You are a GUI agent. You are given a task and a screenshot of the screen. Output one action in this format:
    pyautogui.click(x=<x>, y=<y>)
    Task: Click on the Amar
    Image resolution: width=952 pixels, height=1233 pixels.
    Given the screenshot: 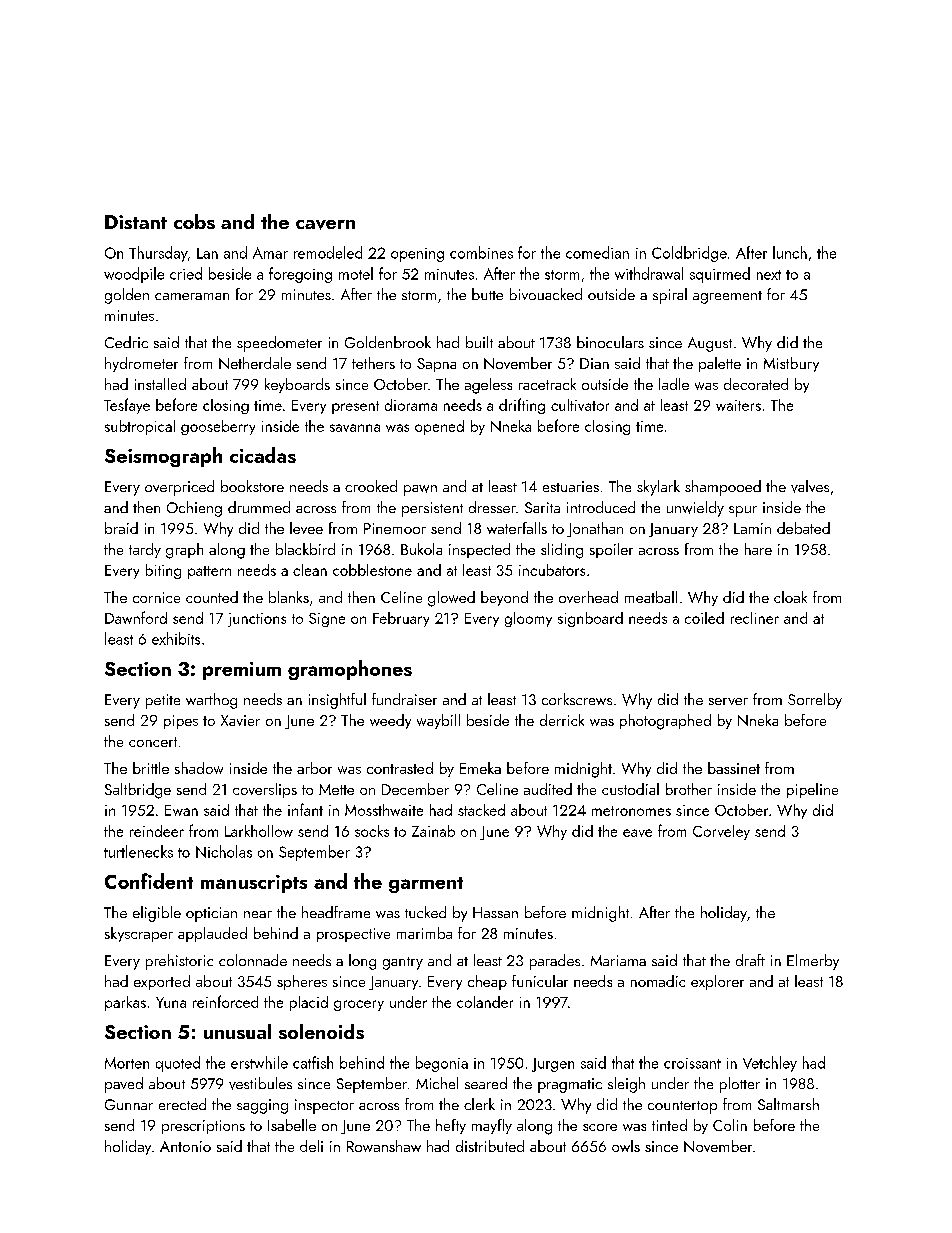 What is the action you would take?
    pyautogui.click(x=270, y=253)
